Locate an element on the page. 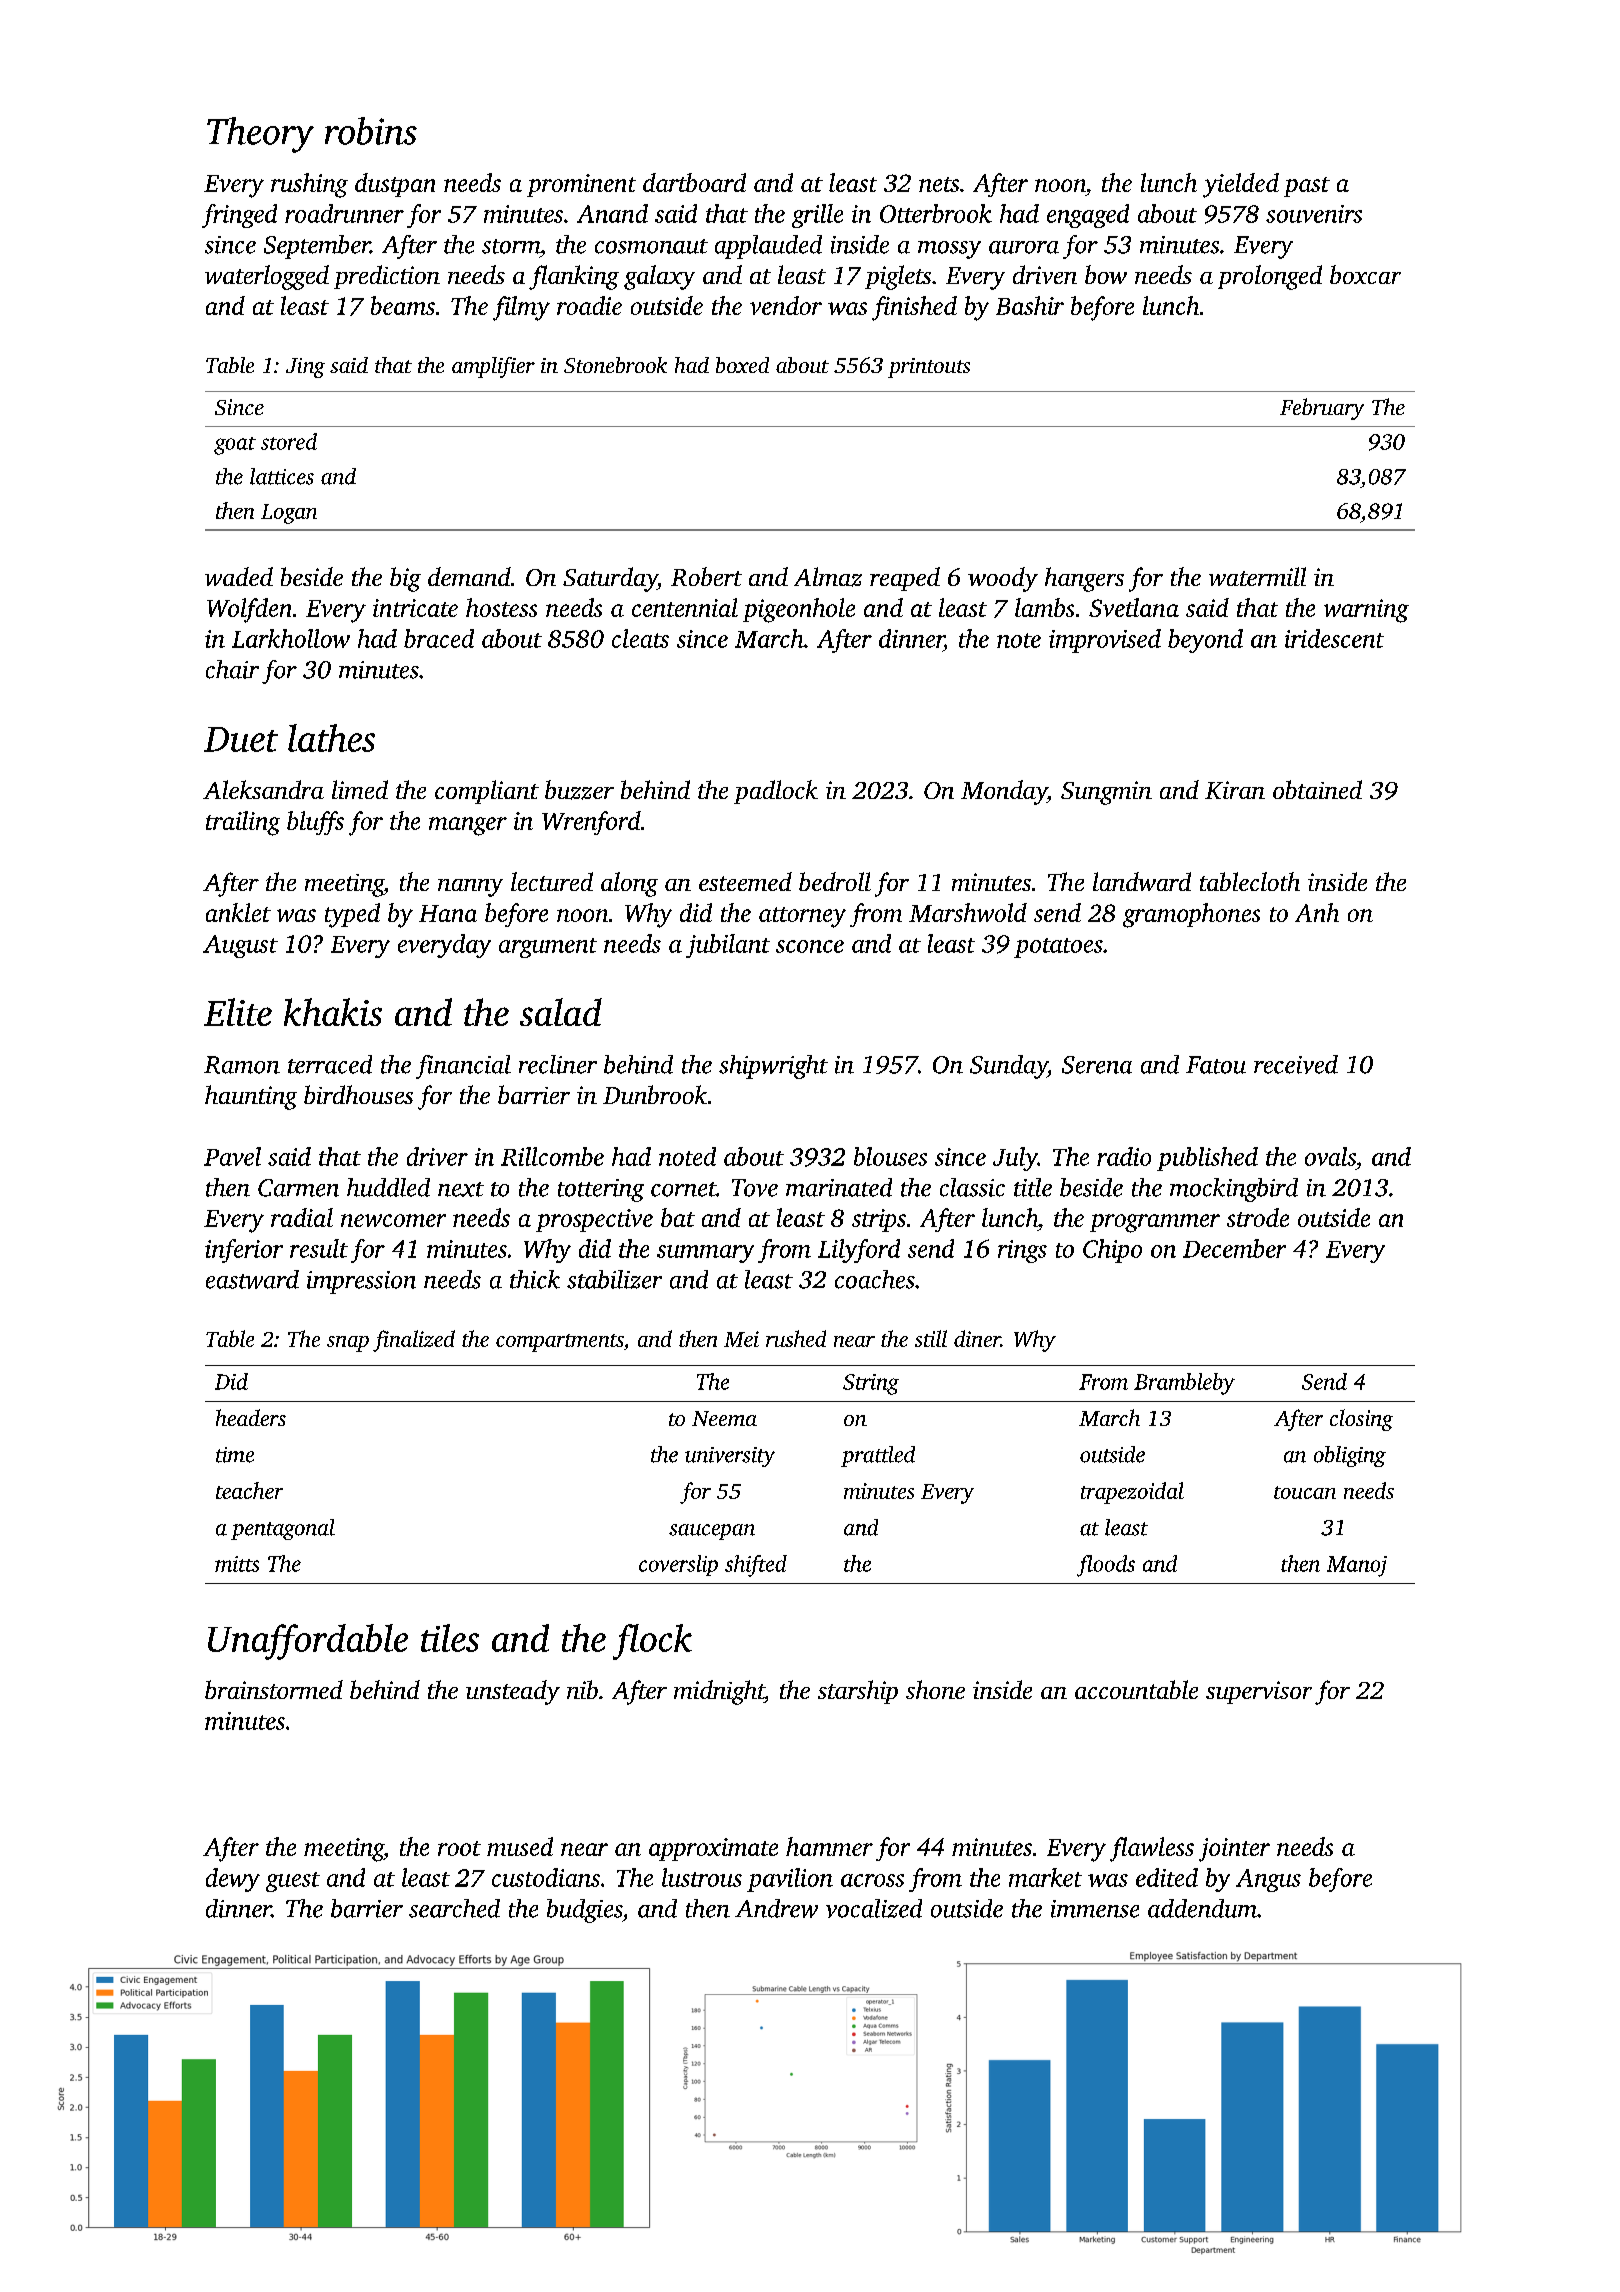  cornet is located at coordinates (683, 1189).
